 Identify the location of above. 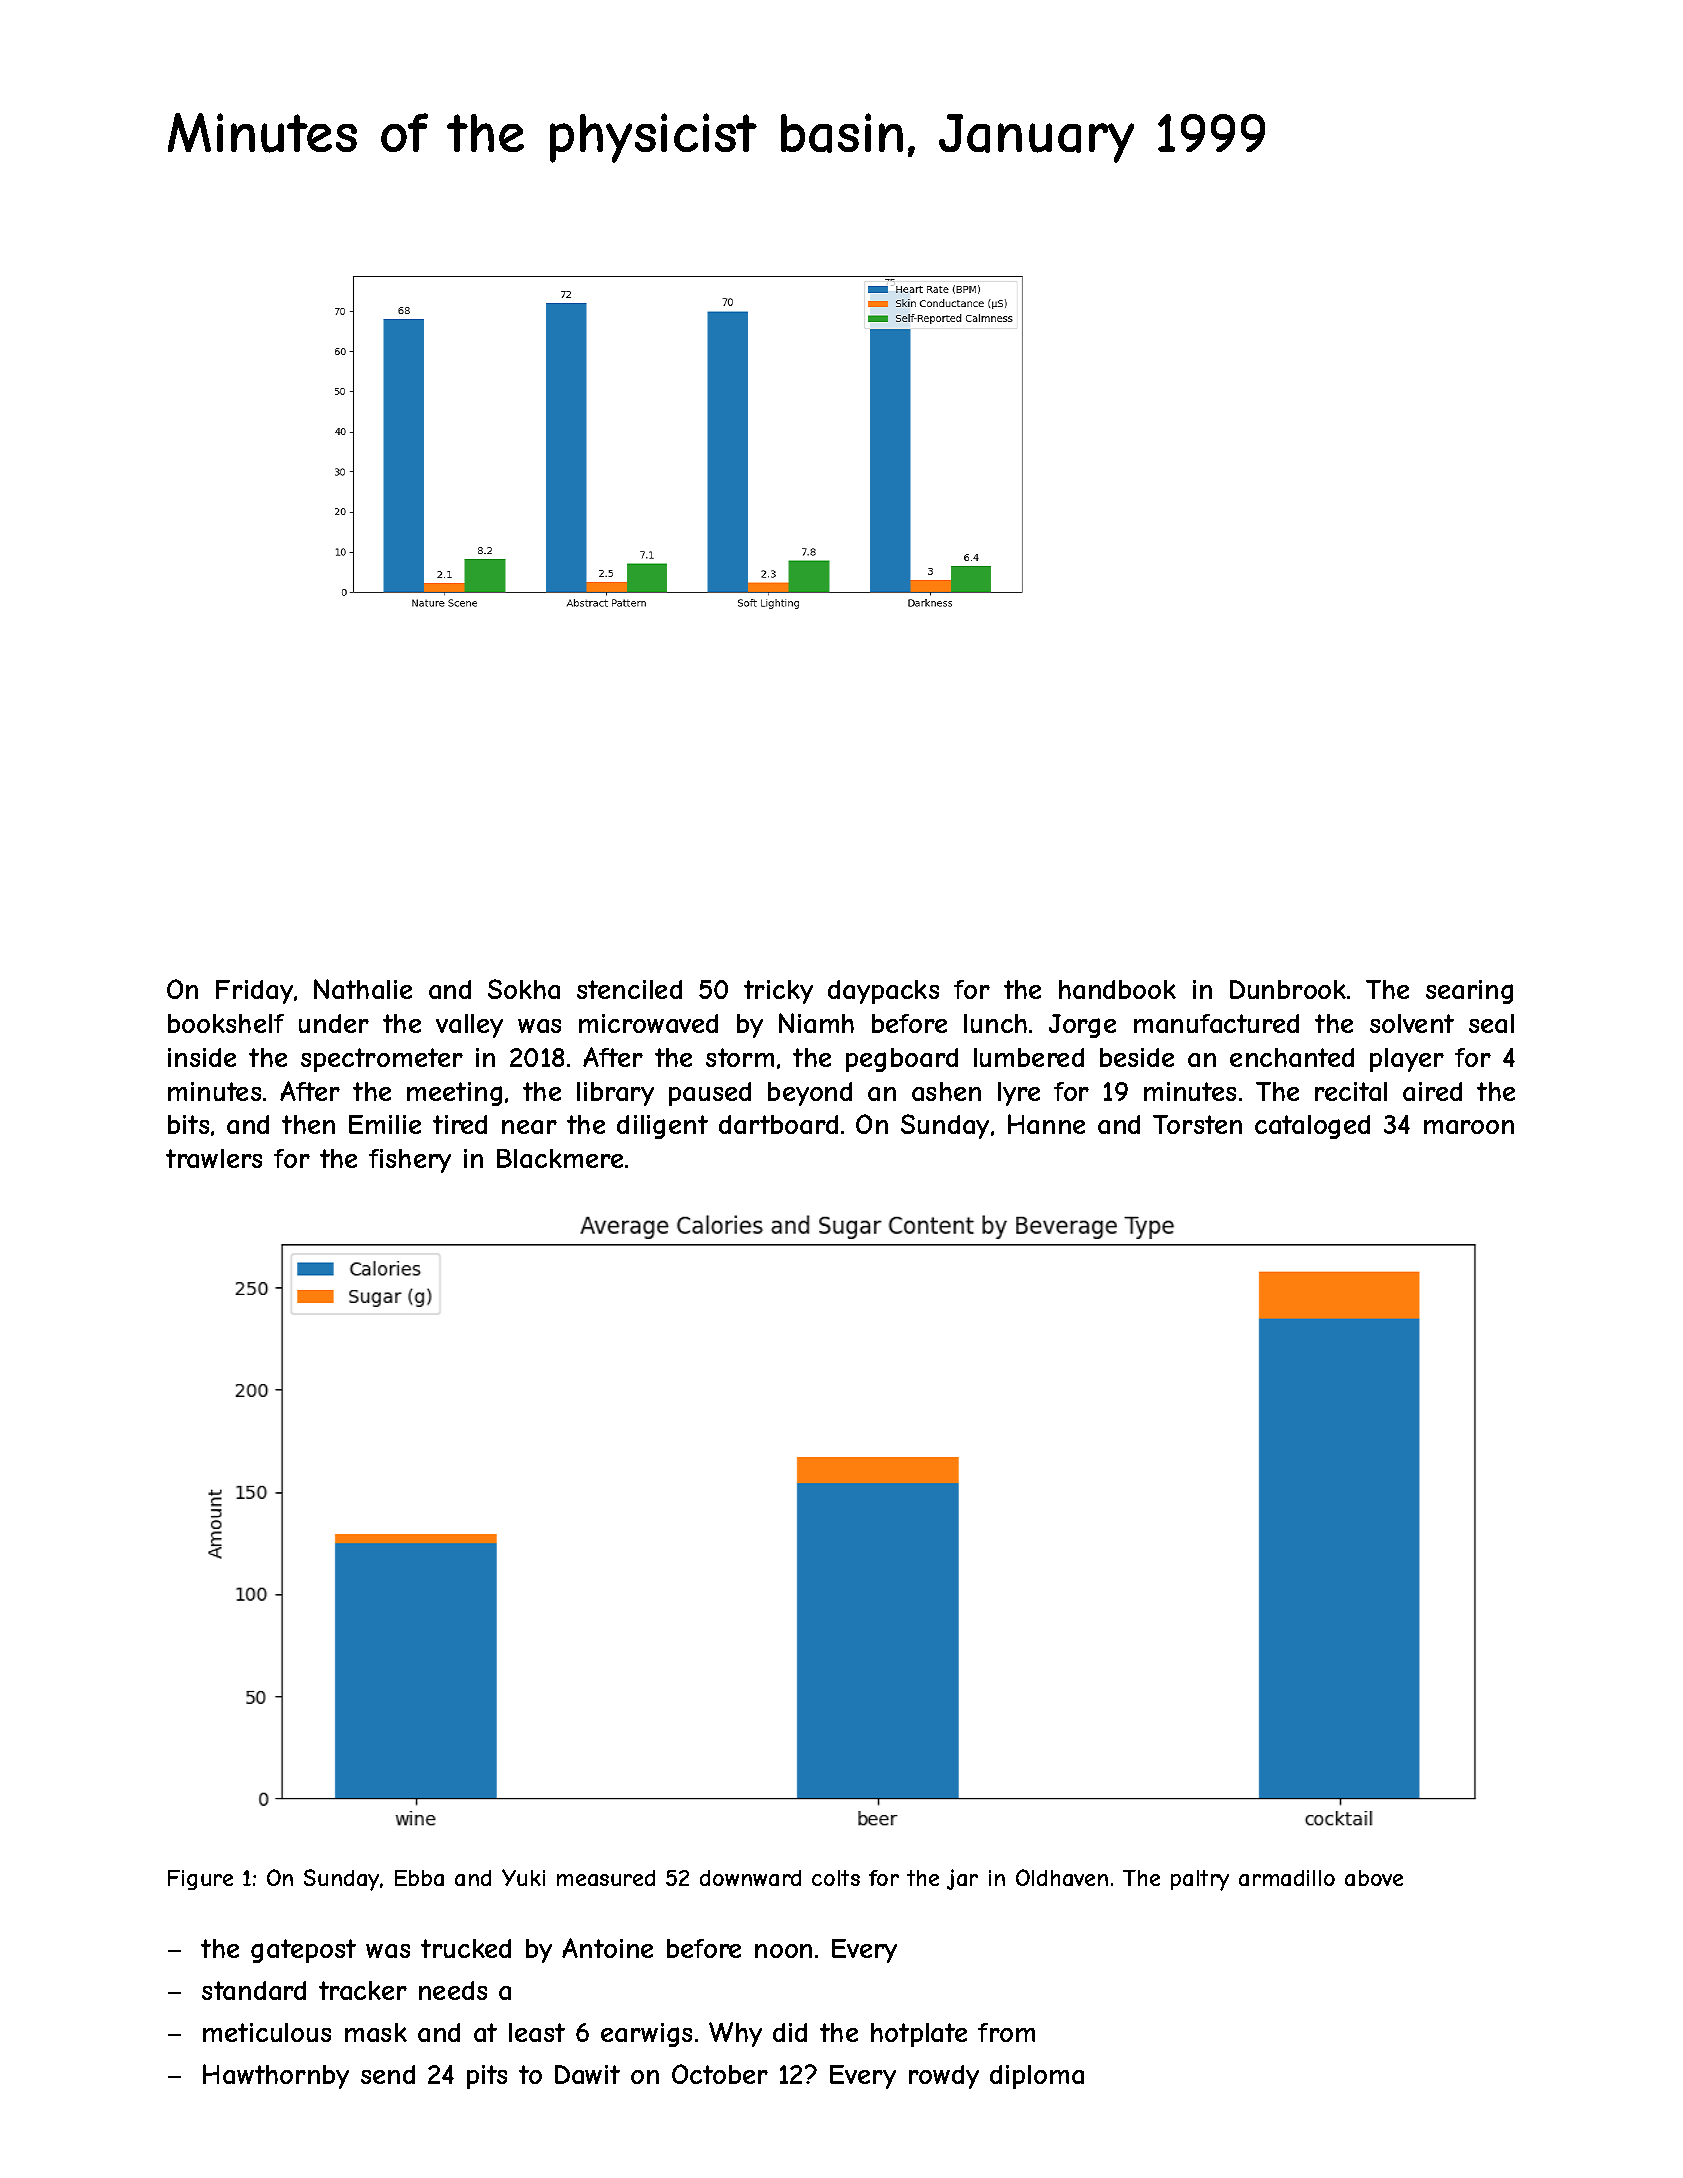
(1374, 1878).
